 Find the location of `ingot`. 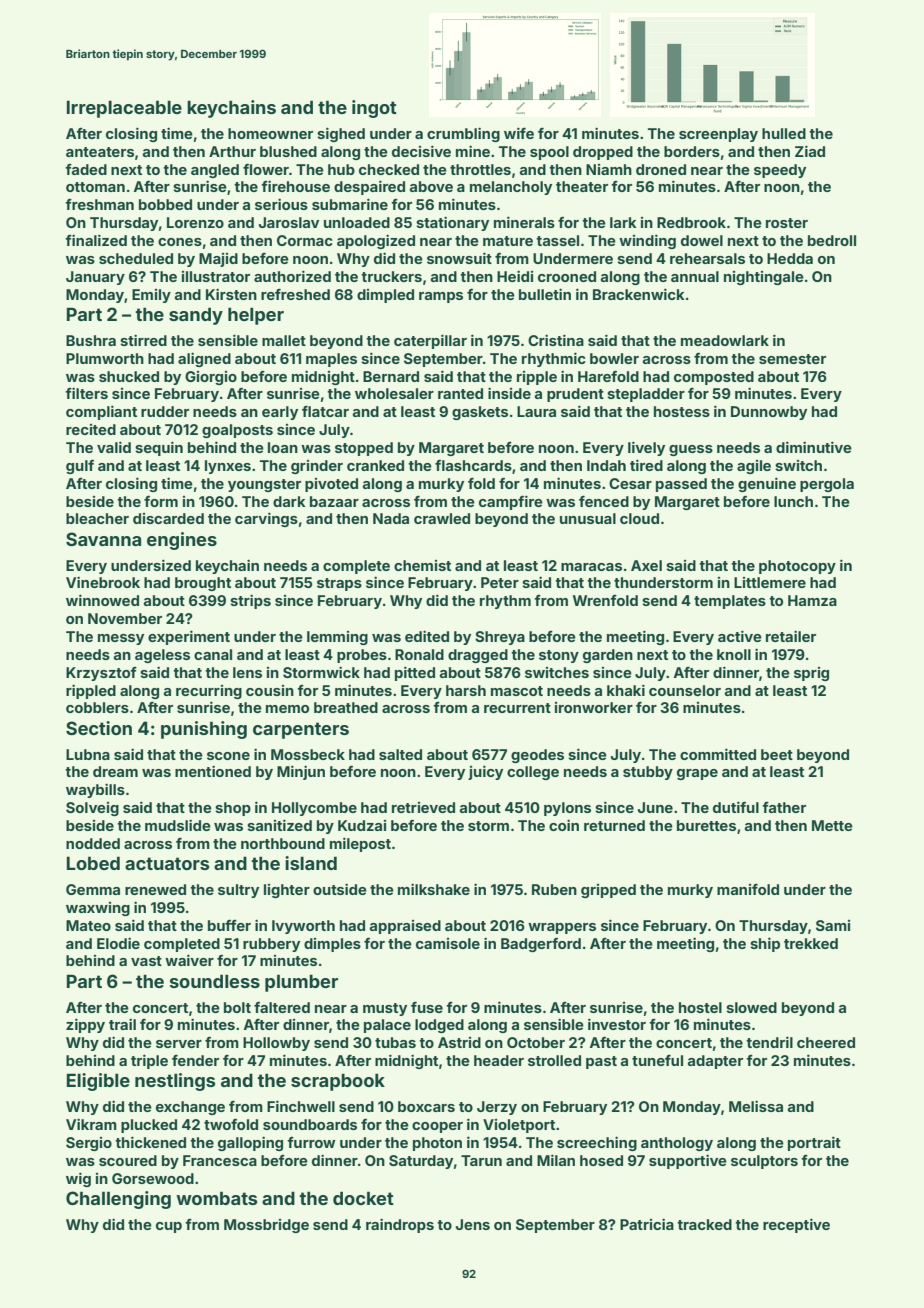

ingot is located at coordinates (374, 109).
